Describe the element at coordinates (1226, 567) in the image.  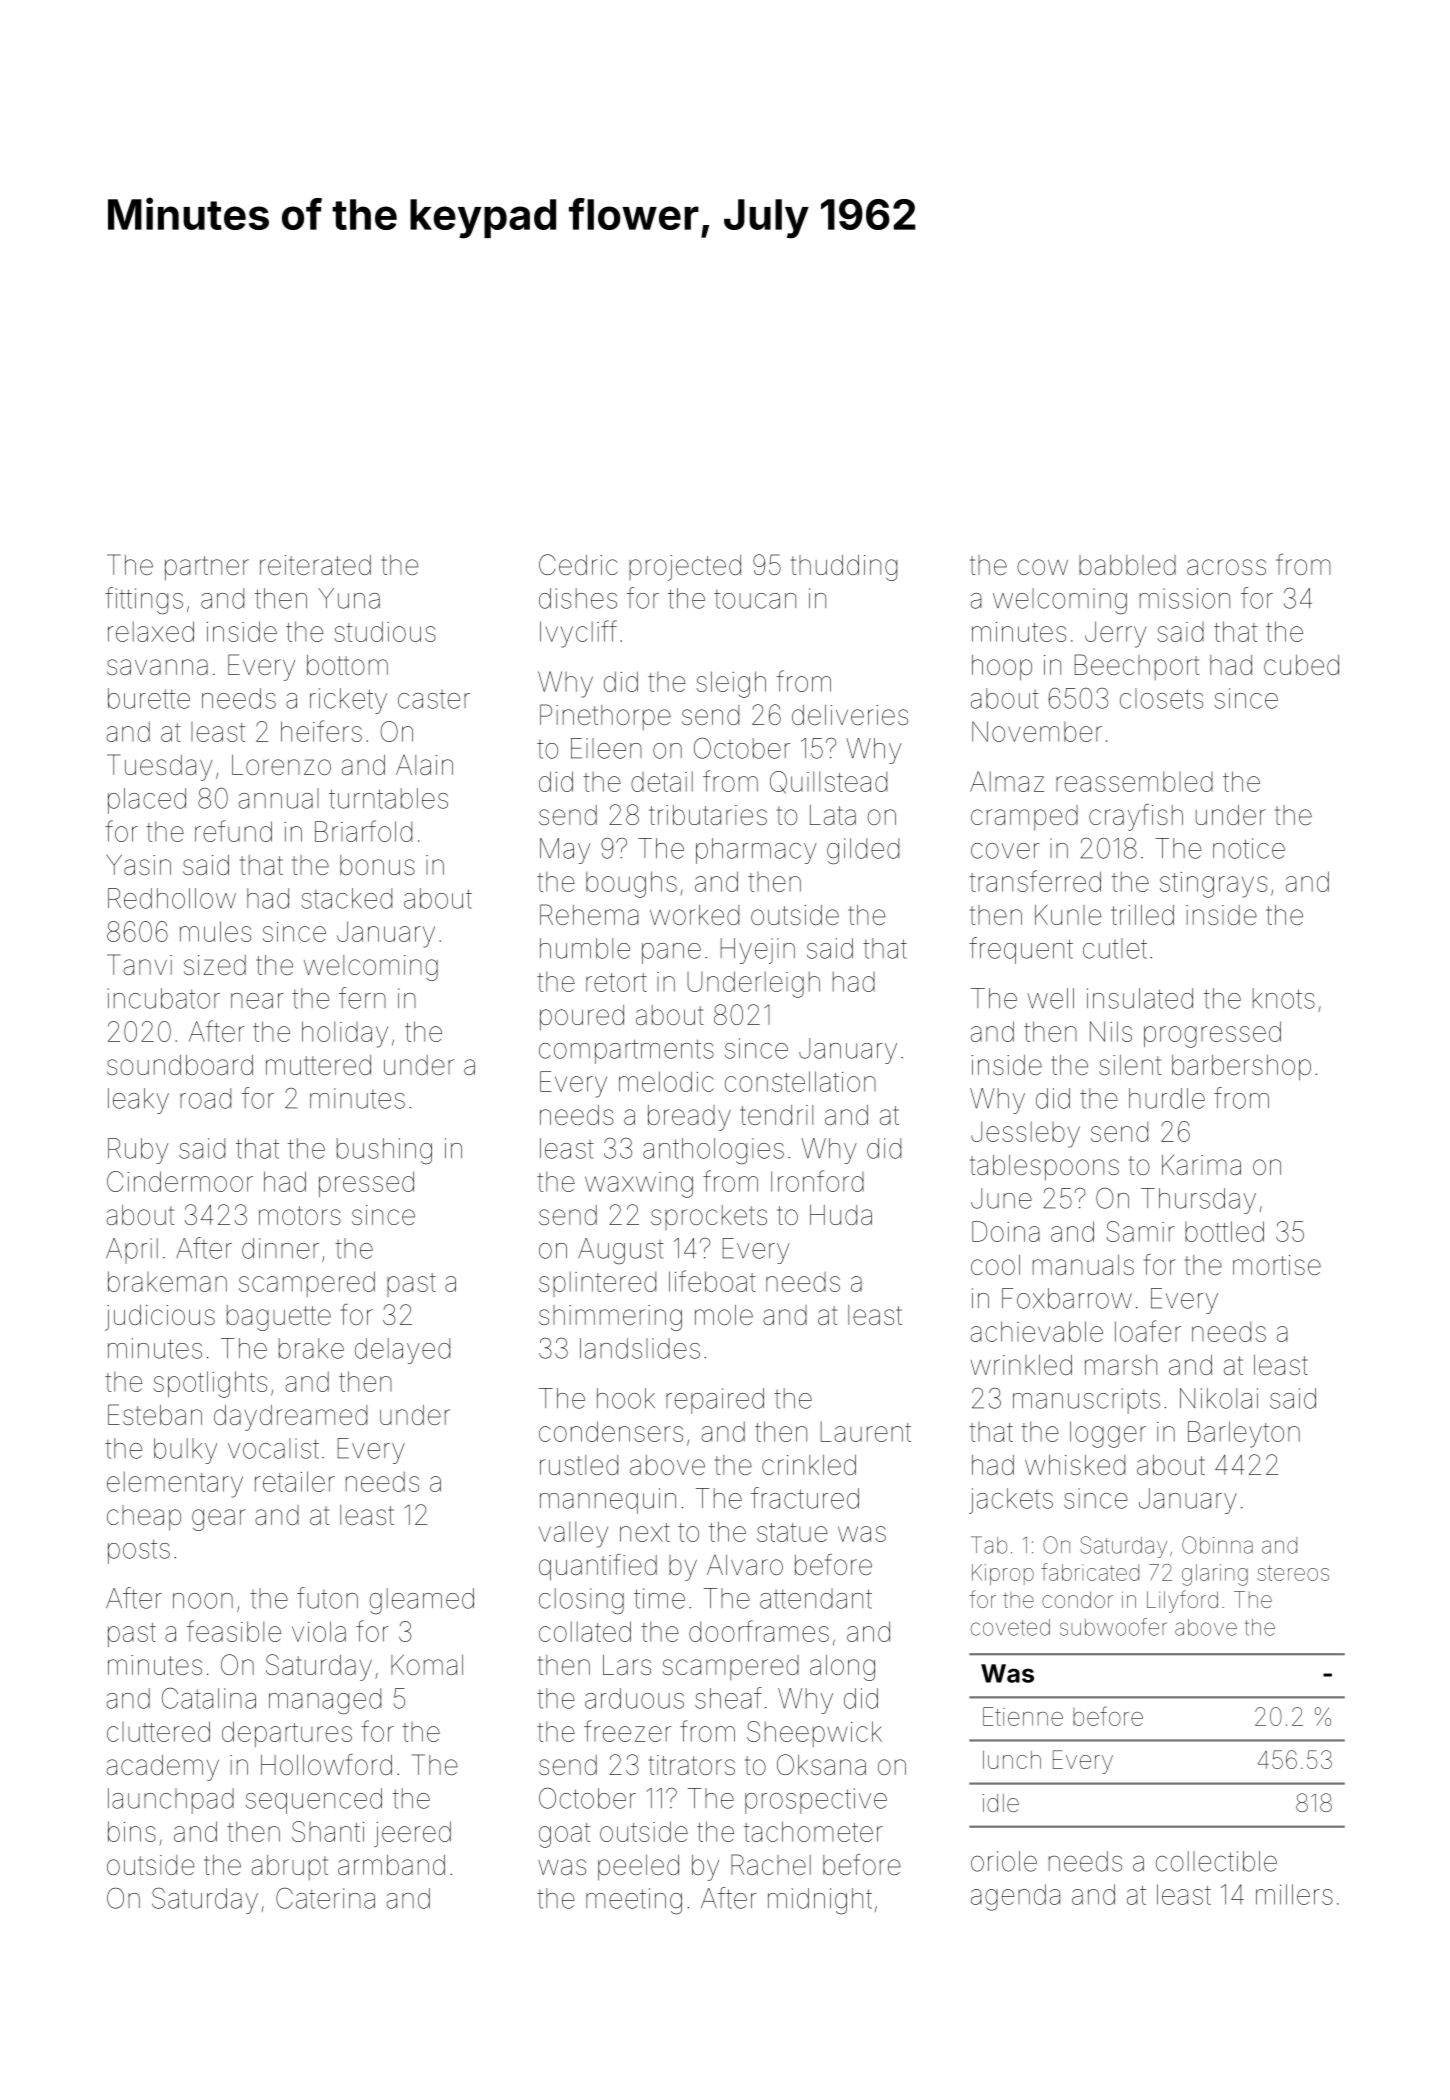
I see `across` at that location.
